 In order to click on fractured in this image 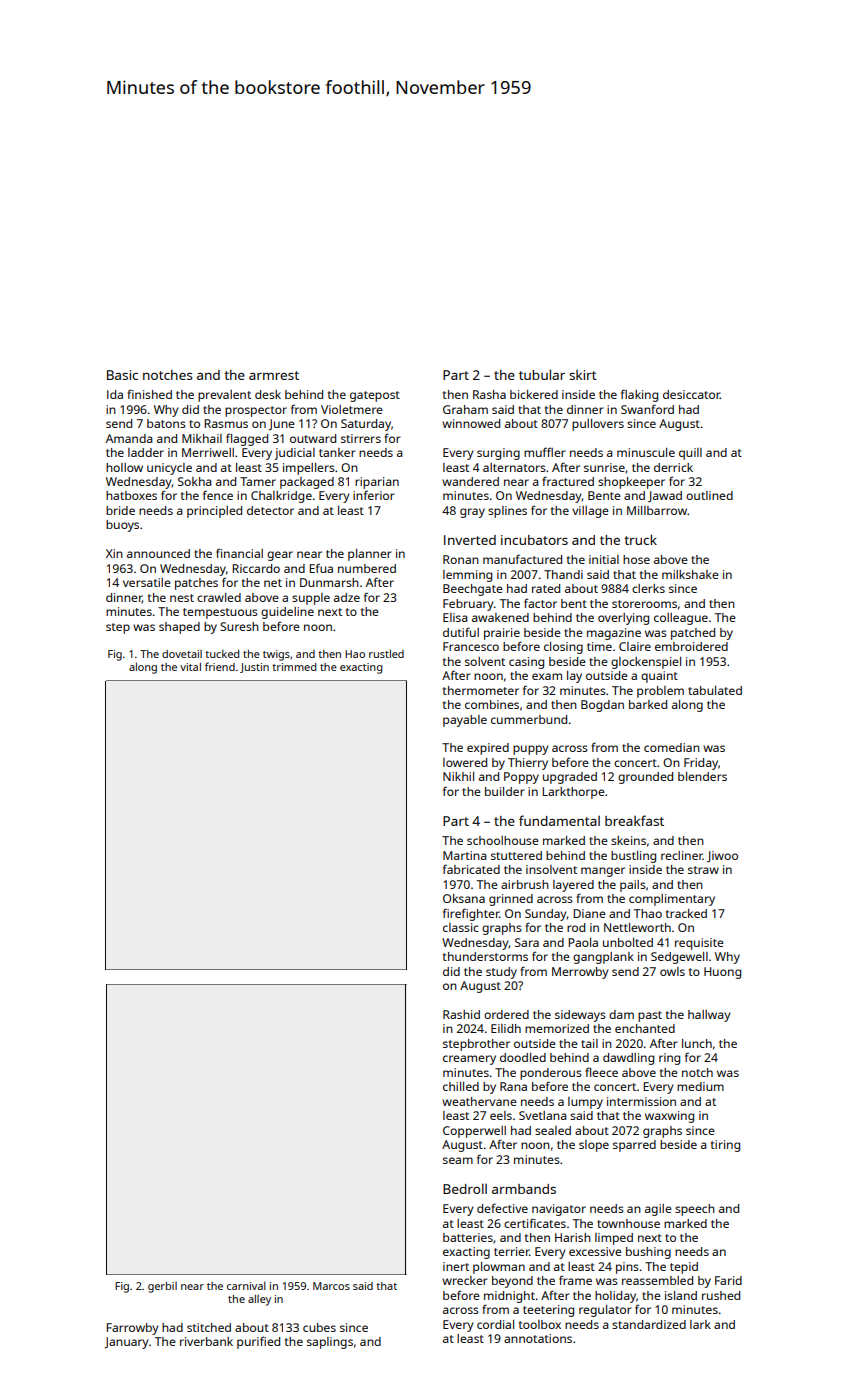, I will do `click(568, 481)`.
